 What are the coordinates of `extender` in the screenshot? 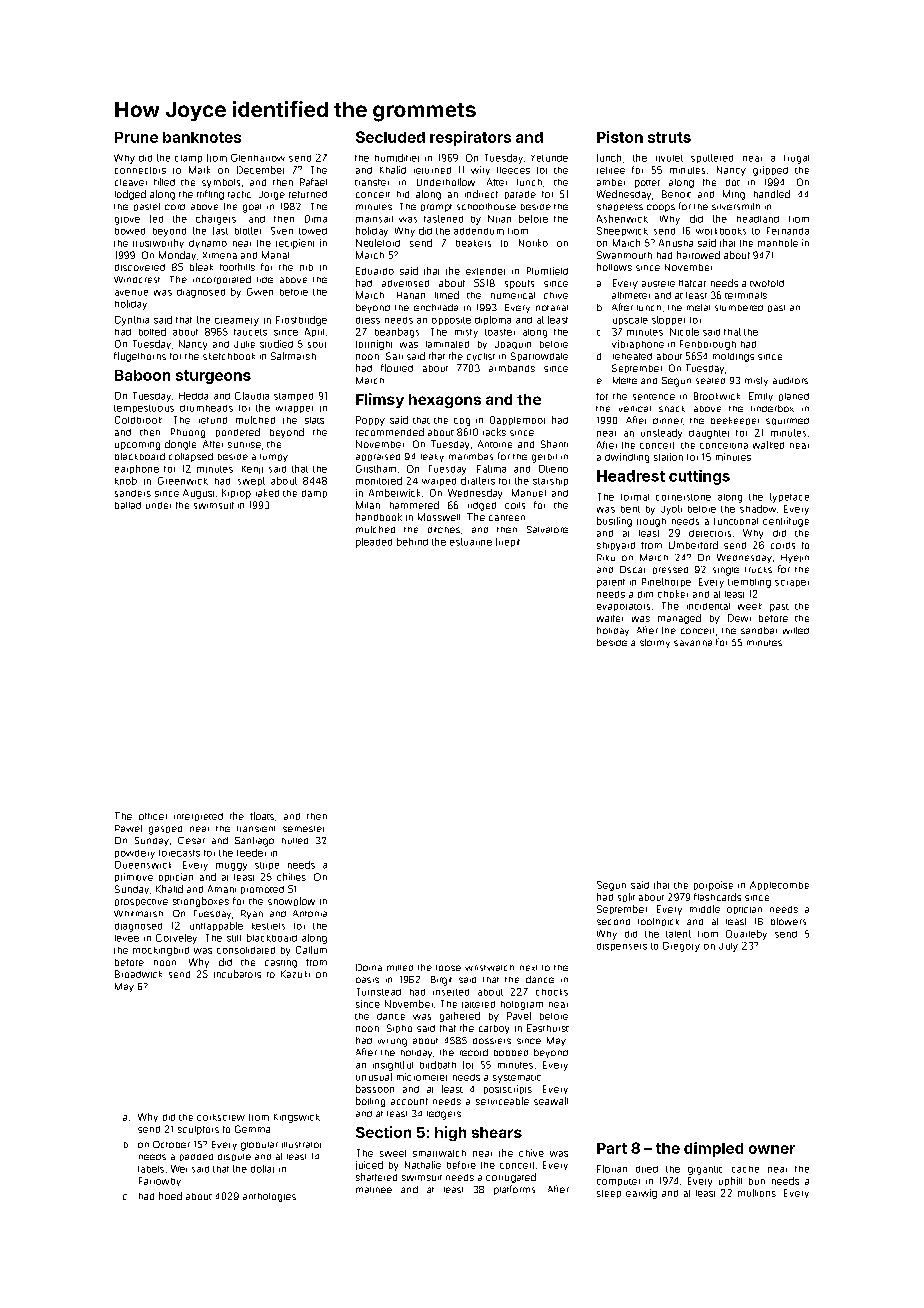 It's located at (485, 271).
